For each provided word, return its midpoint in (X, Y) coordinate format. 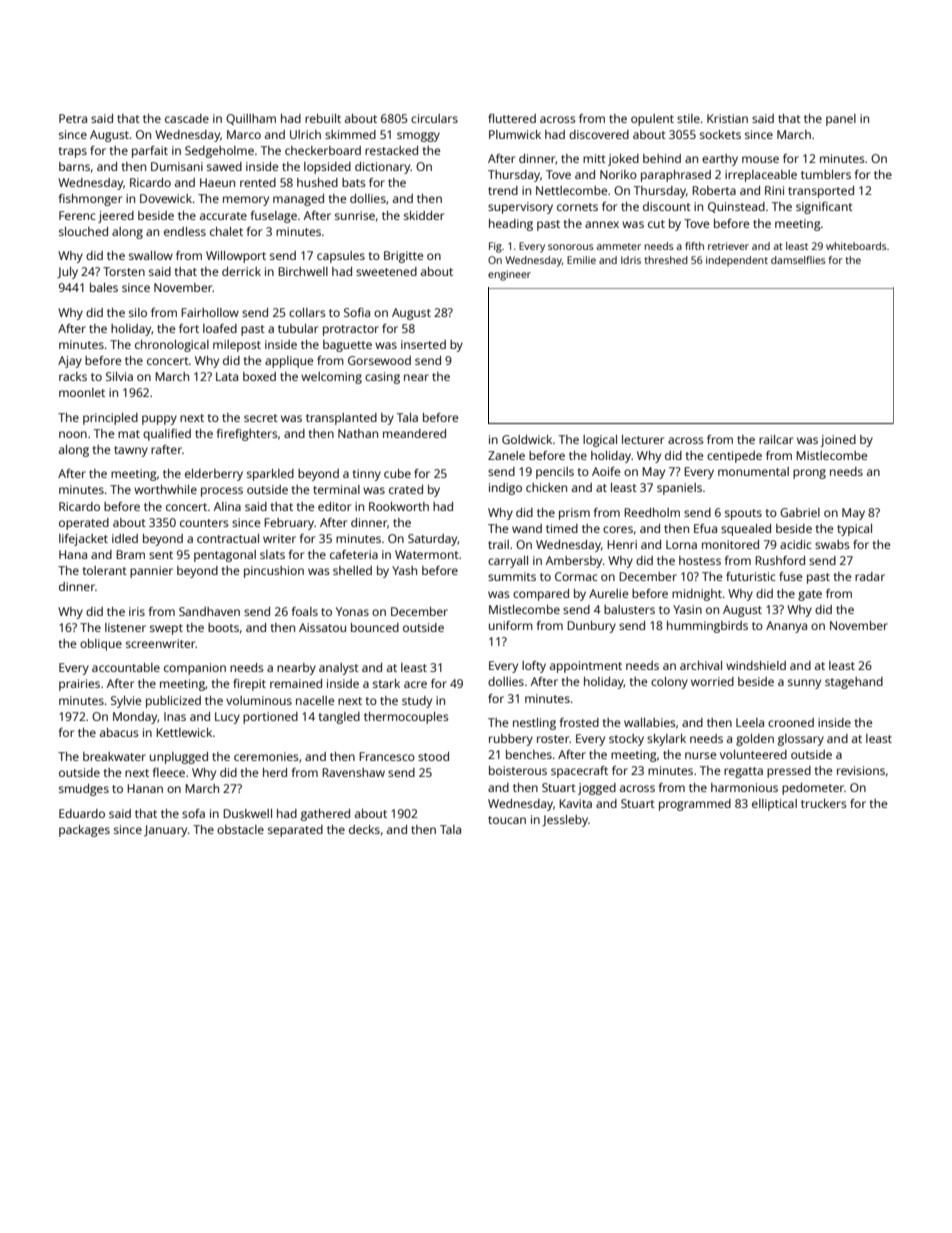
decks (364, 829)
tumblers (826, 174)
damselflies (798, 260)
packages (84, 831)
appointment (586, 667)
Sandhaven (209, 611)
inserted (423, 344)
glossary (801, 740)
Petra (73, 118)
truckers (824, 803)
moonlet (82, 392)
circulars (434, 118)
